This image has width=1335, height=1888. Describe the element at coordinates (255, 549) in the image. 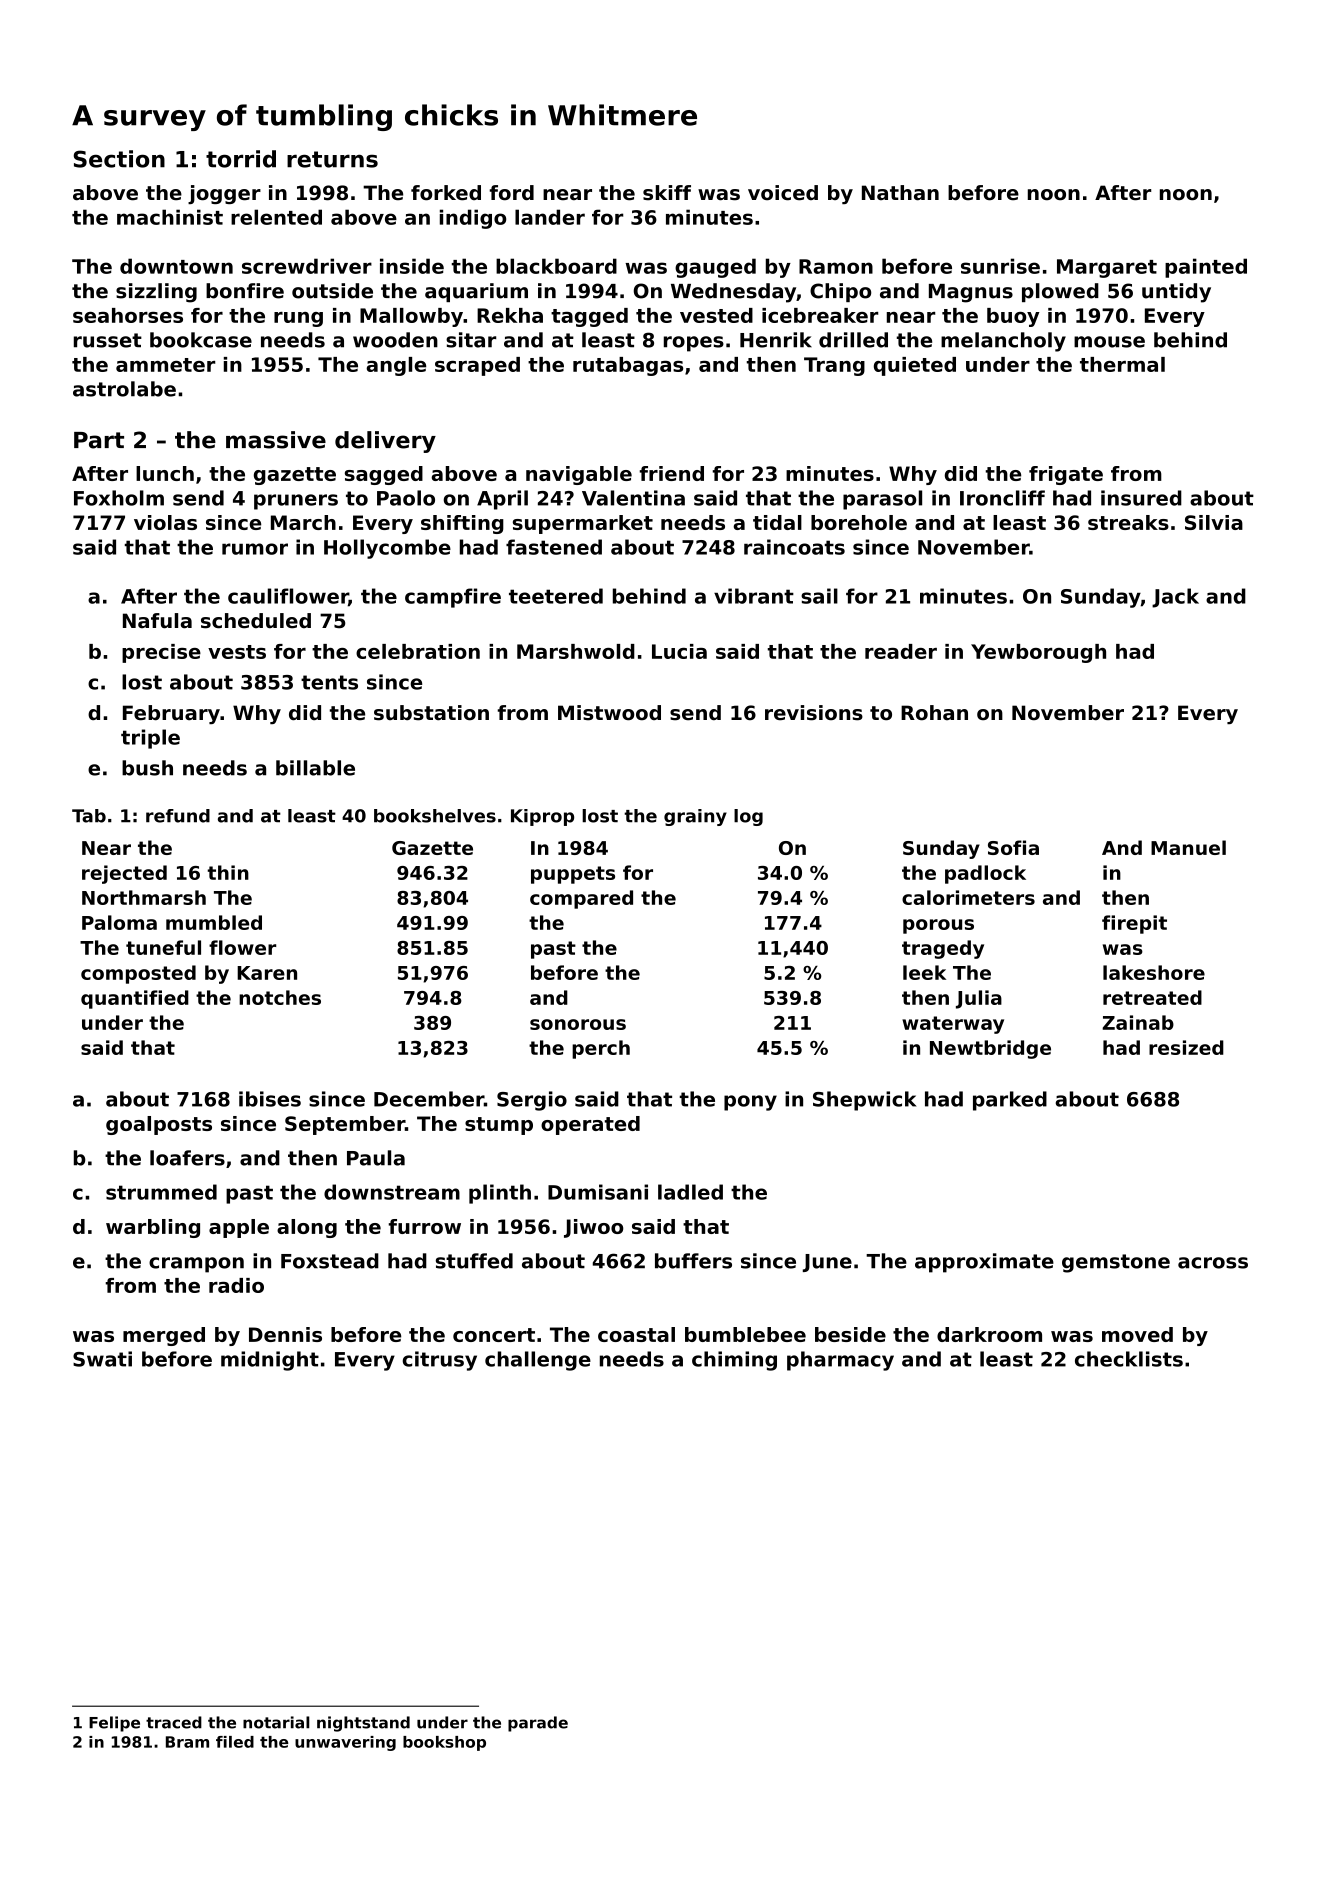

I see `rumor` at that location.
